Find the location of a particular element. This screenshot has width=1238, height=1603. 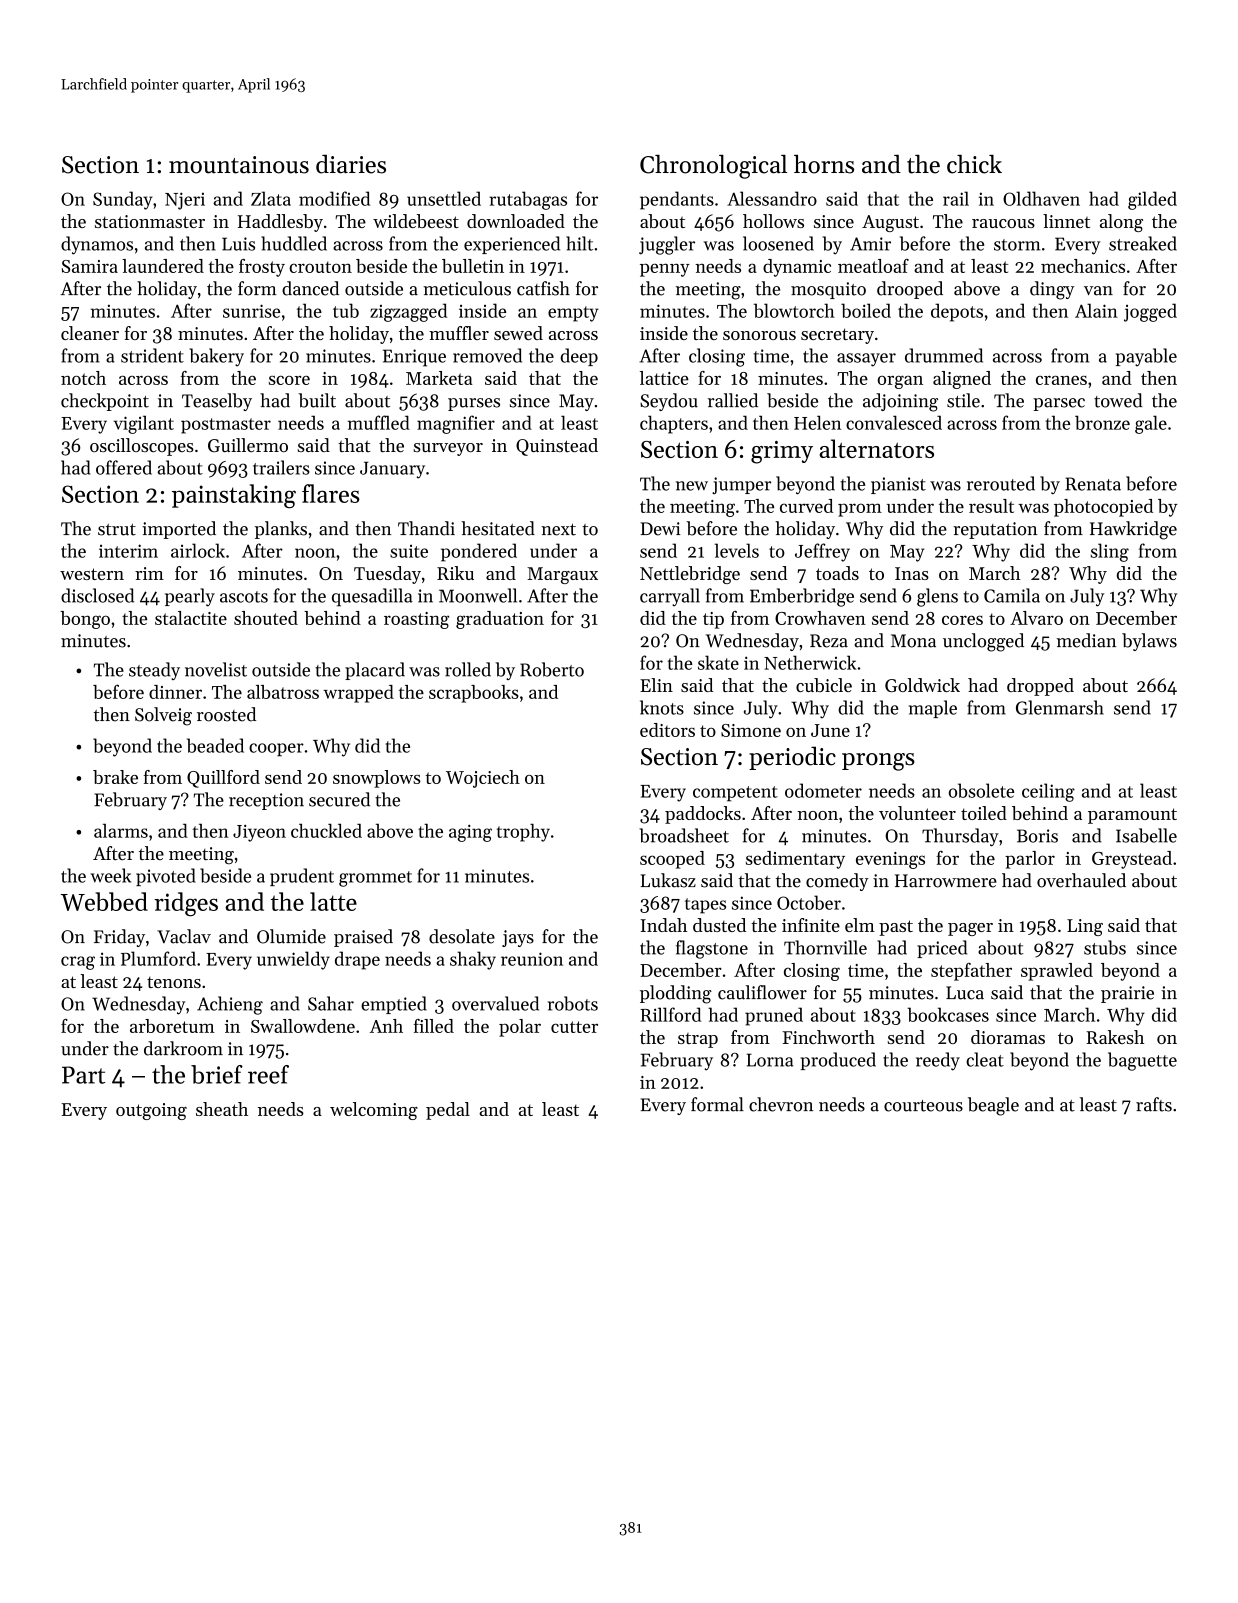

trophy is located at coordinates (523, 832).
